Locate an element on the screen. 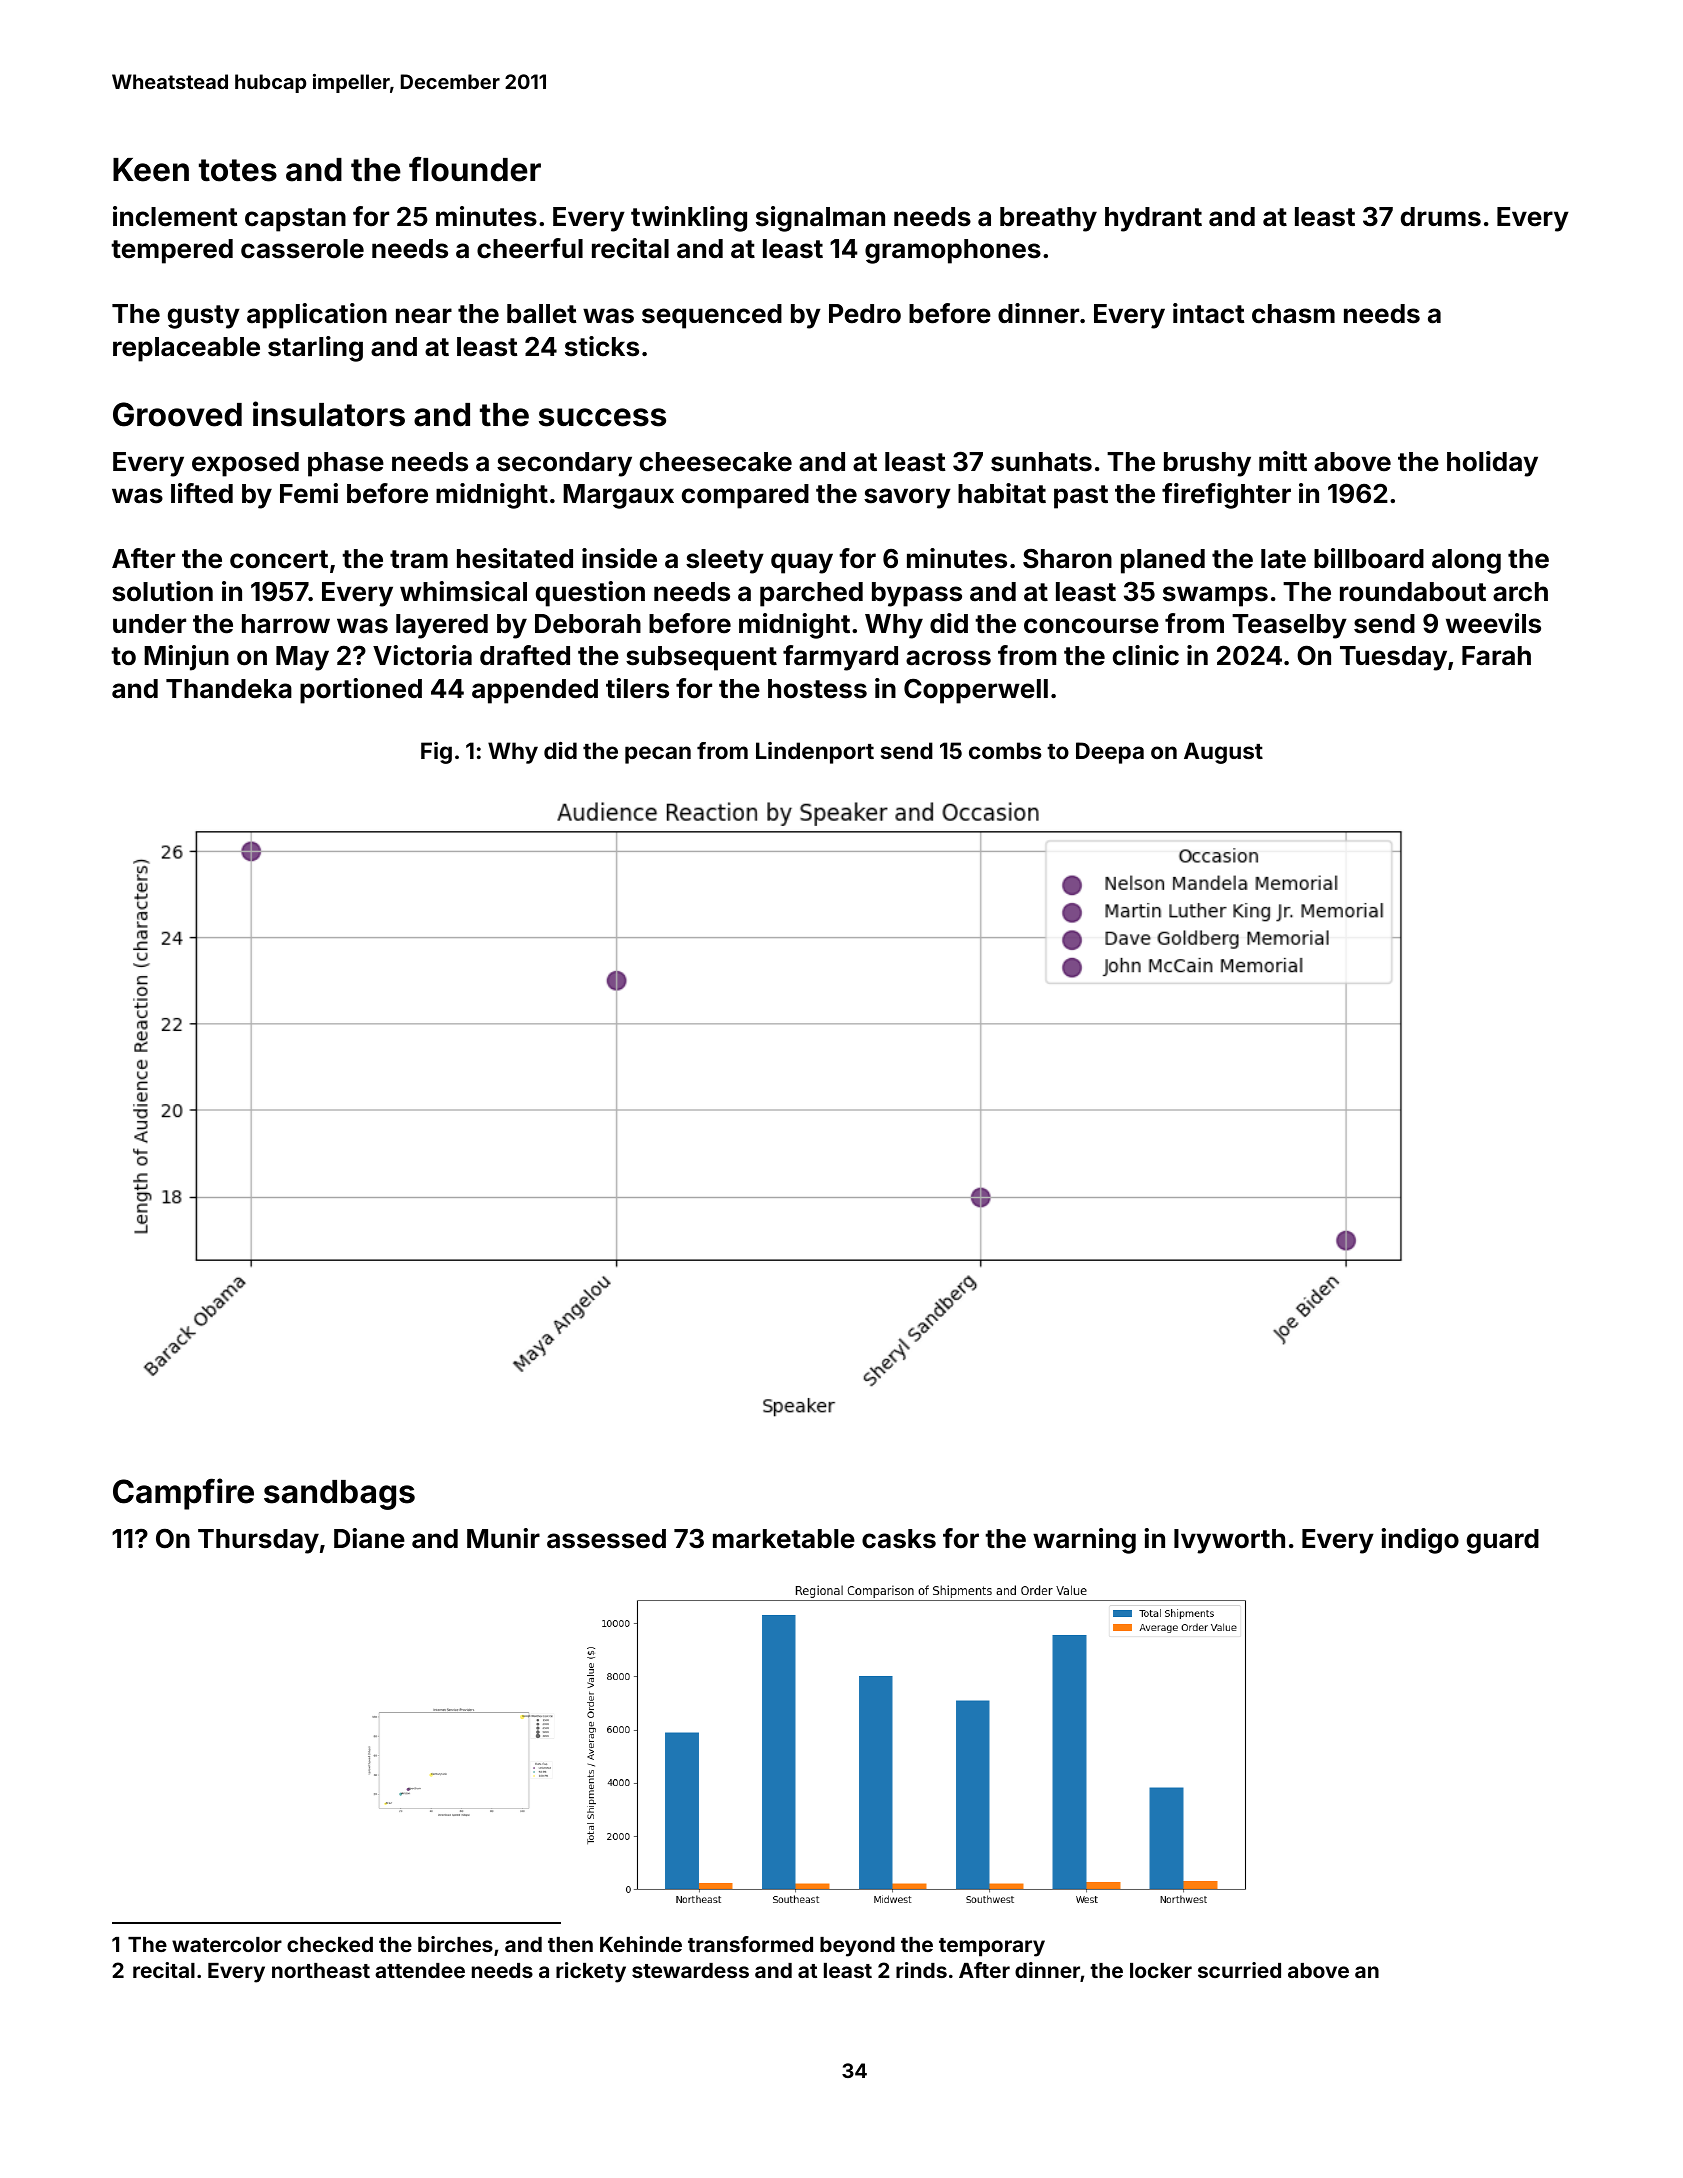  Lindenport is located at coordinates (815, 753).
